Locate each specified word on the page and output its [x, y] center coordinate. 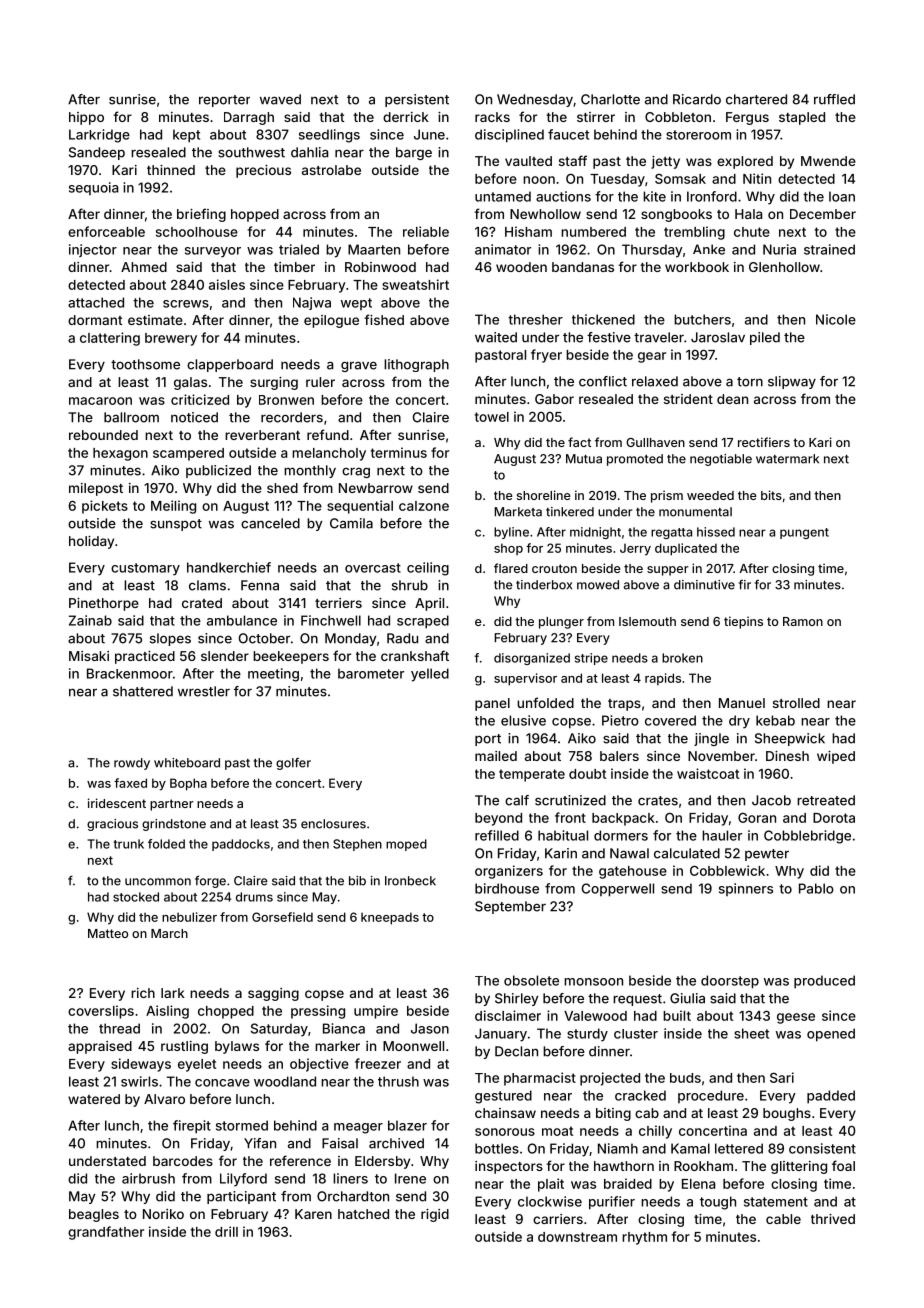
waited [496, 337]
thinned [171, 170]
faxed [130, 783]
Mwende [828, 161]
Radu [402, 638]
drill [226, 1231]
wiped [836, 757]
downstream [577, 1237]
